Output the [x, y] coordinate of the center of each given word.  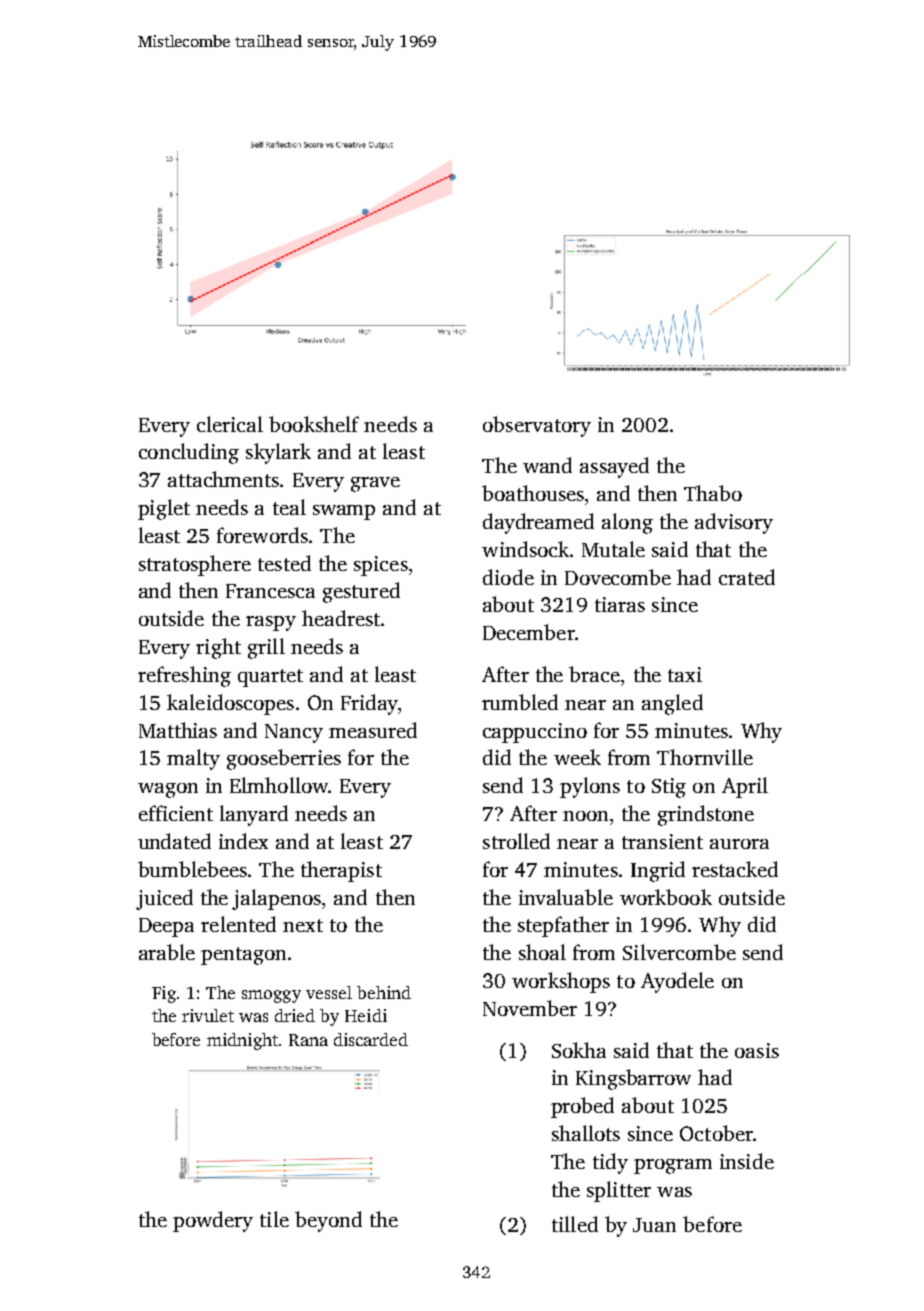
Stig [669, 788]
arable [167, 952]
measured [373, 730]
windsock [525, 549]
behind [384, 992]
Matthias [178, 730]
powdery [213, 1221]
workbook [666, 897]
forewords [262, 535]
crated [747, 577]
